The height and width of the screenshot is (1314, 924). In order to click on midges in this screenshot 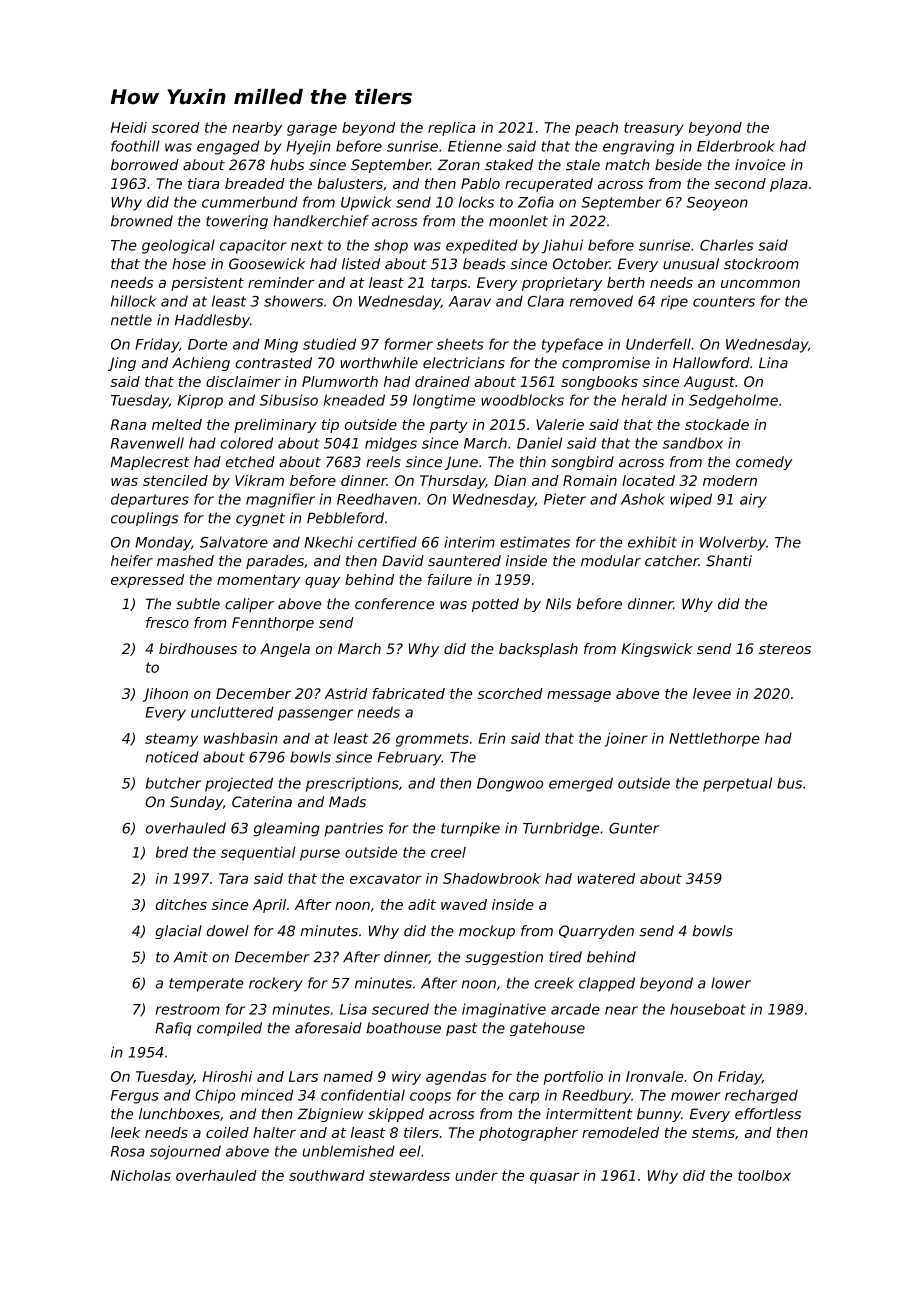, I will do `click(391, 444)`.
